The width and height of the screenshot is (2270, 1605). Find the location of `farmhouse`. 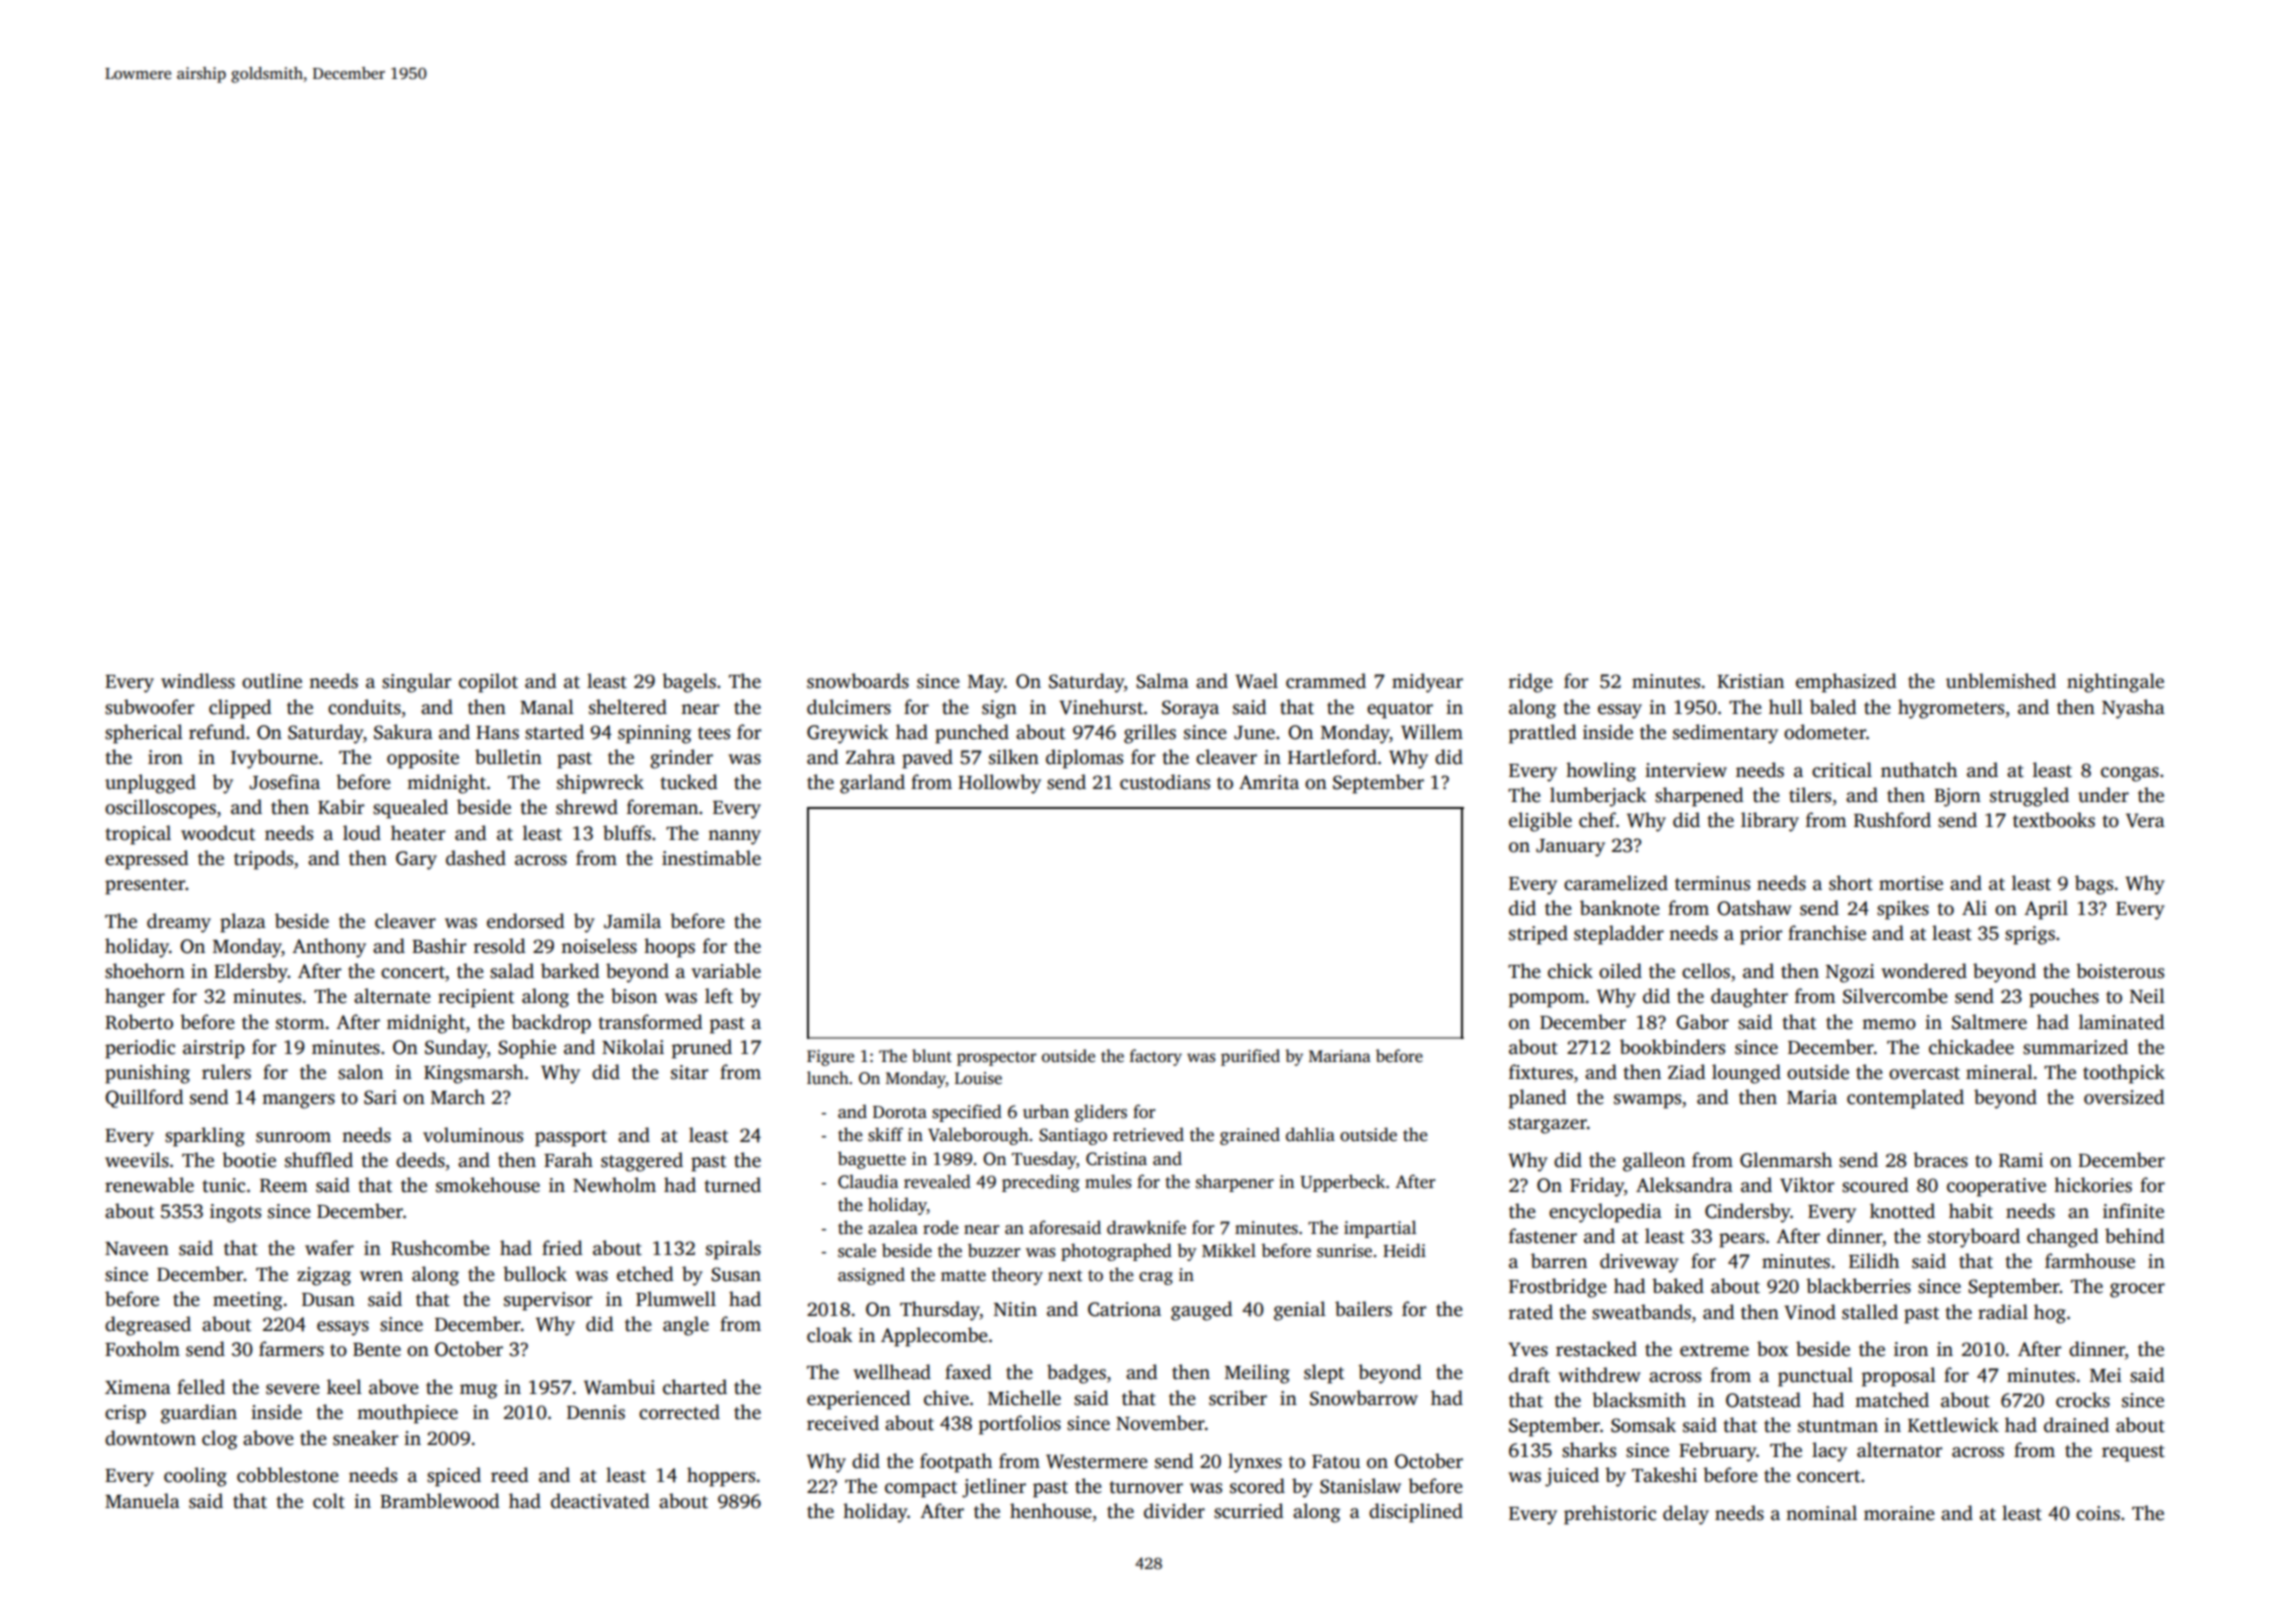

farmhouse is located at coordinates (2090, 1261).
